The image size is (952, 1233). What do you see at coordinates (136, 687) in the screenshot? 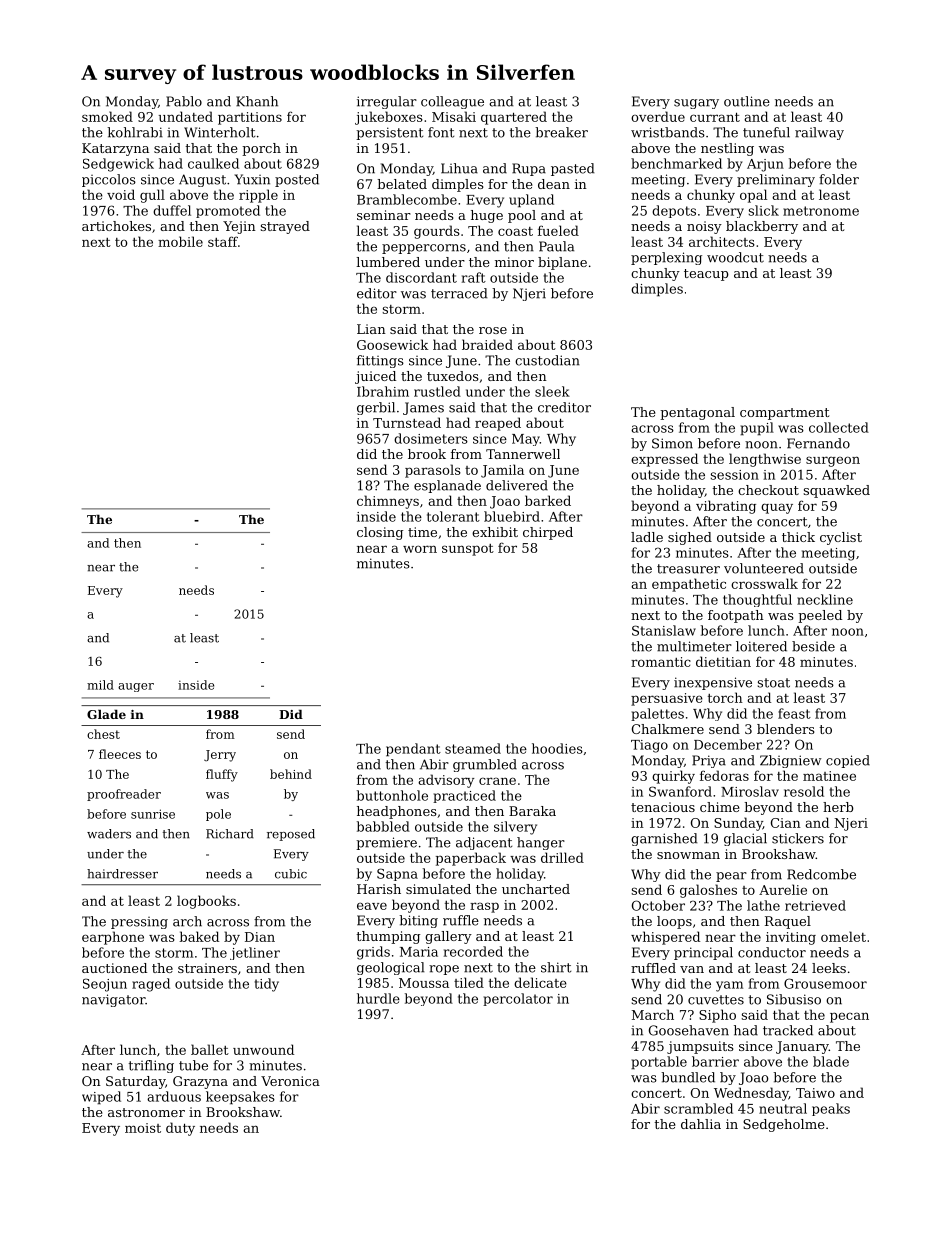
I see `auger` at bounding box center [136, 687].
